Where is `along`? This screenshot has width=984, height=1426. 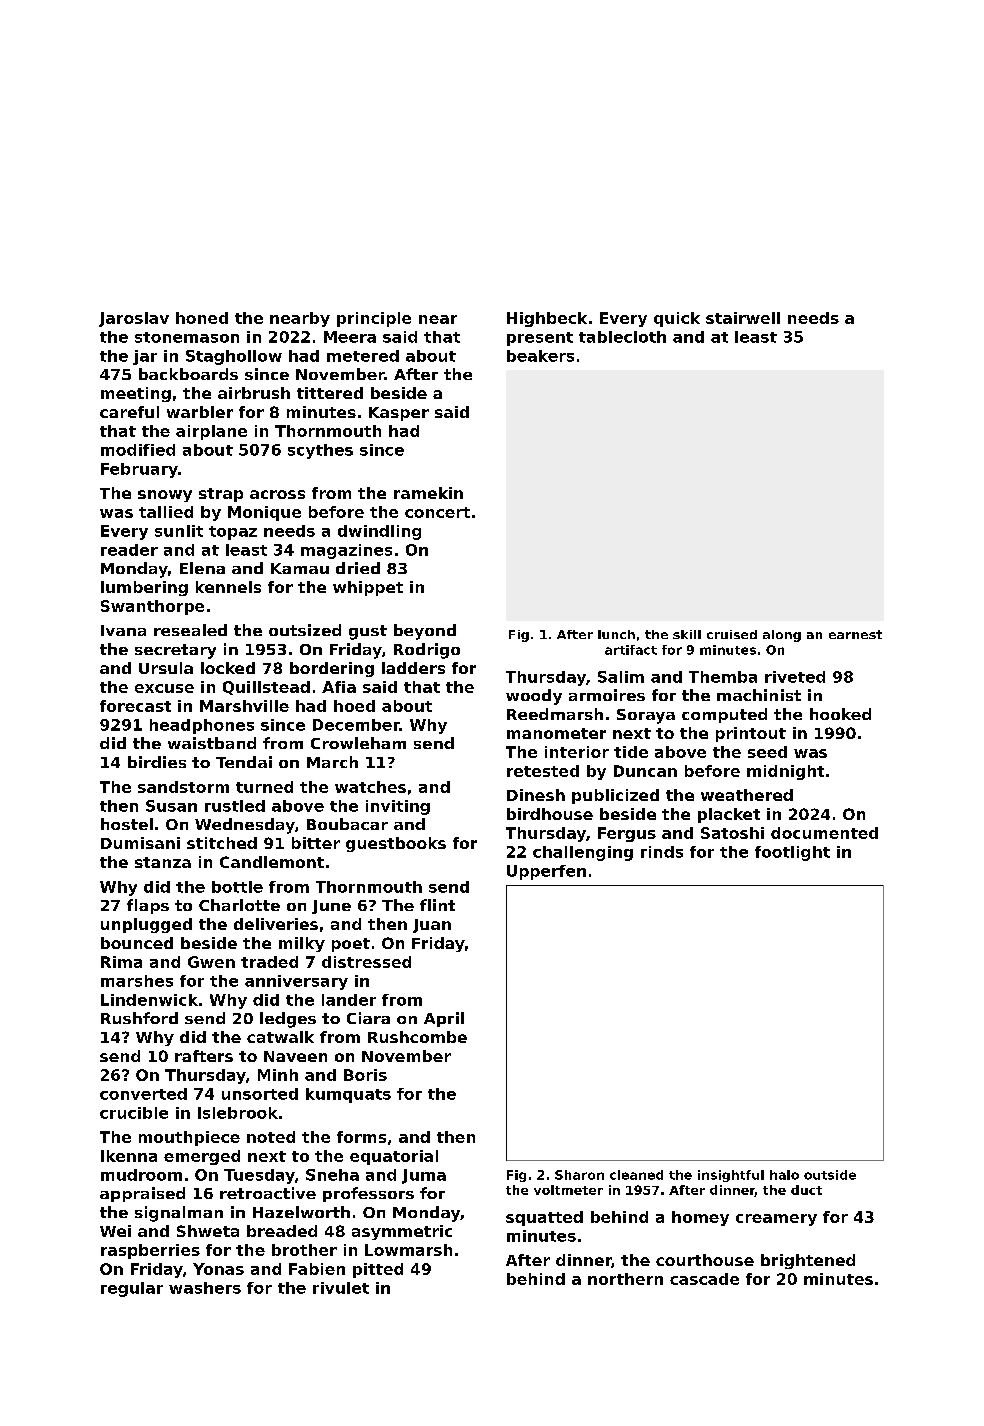
along is located at coordinates (782, 636).
